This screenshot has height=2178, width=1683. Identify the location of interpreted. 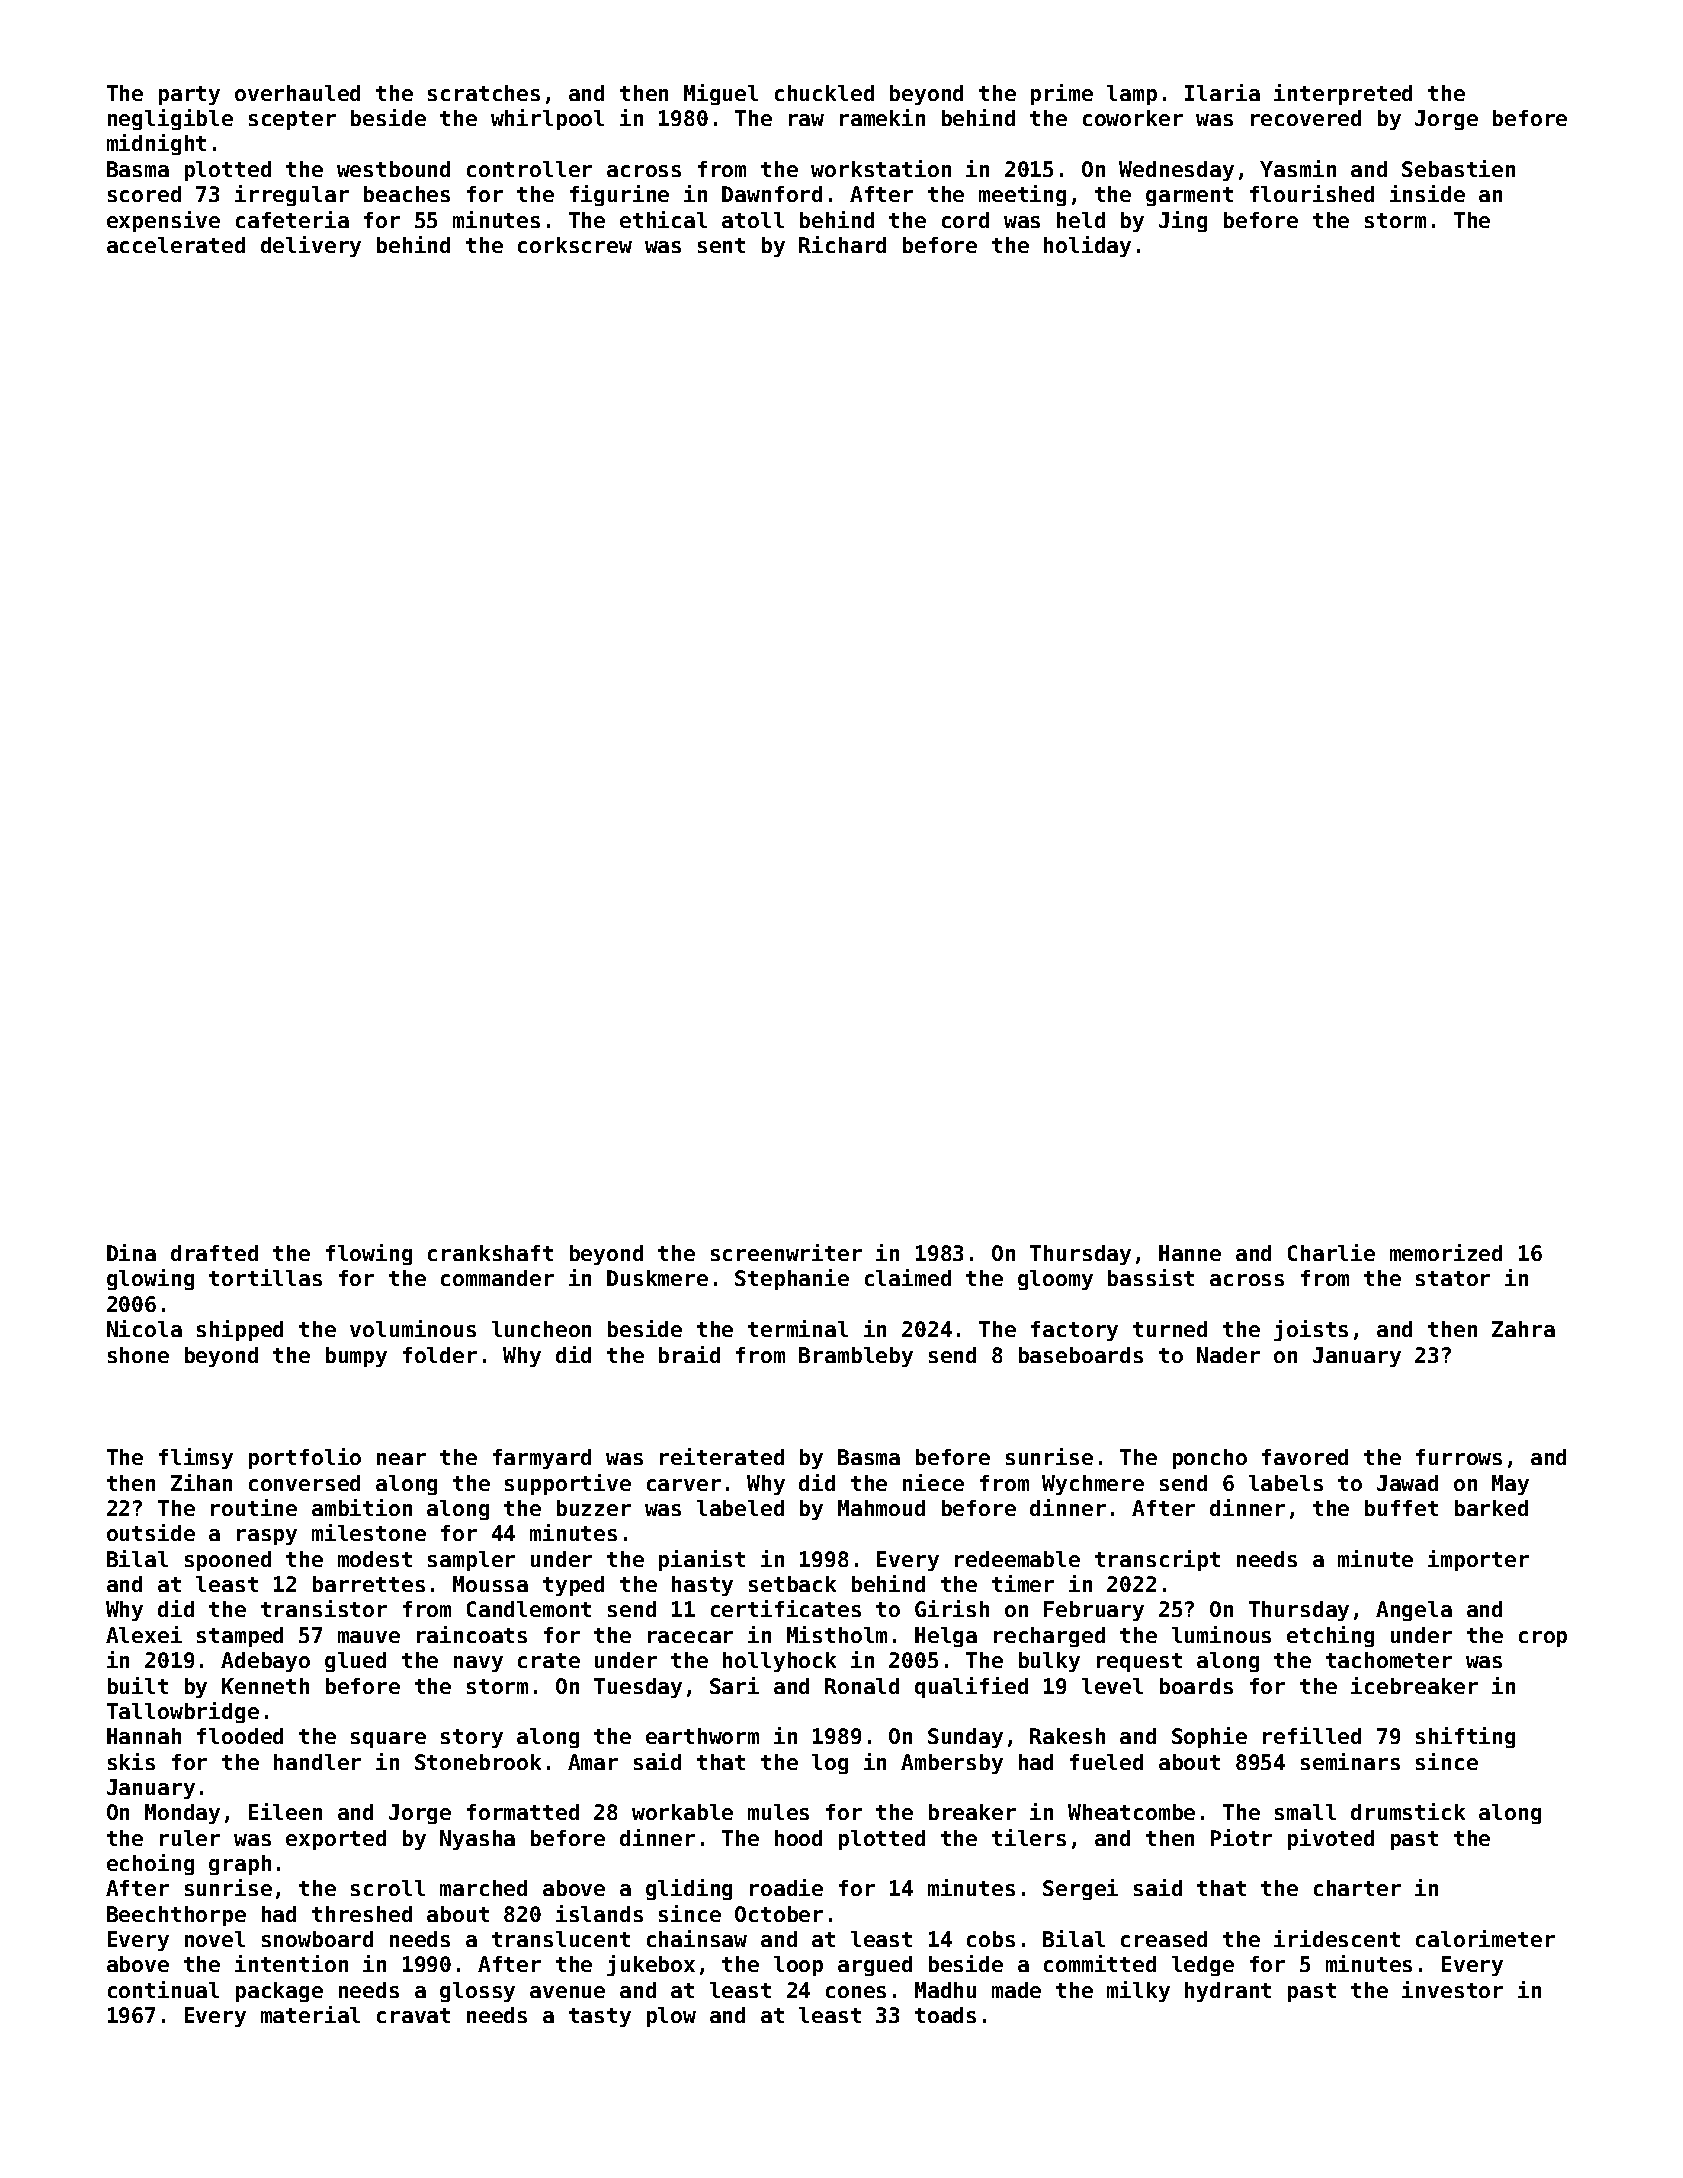
(1343, 94).
